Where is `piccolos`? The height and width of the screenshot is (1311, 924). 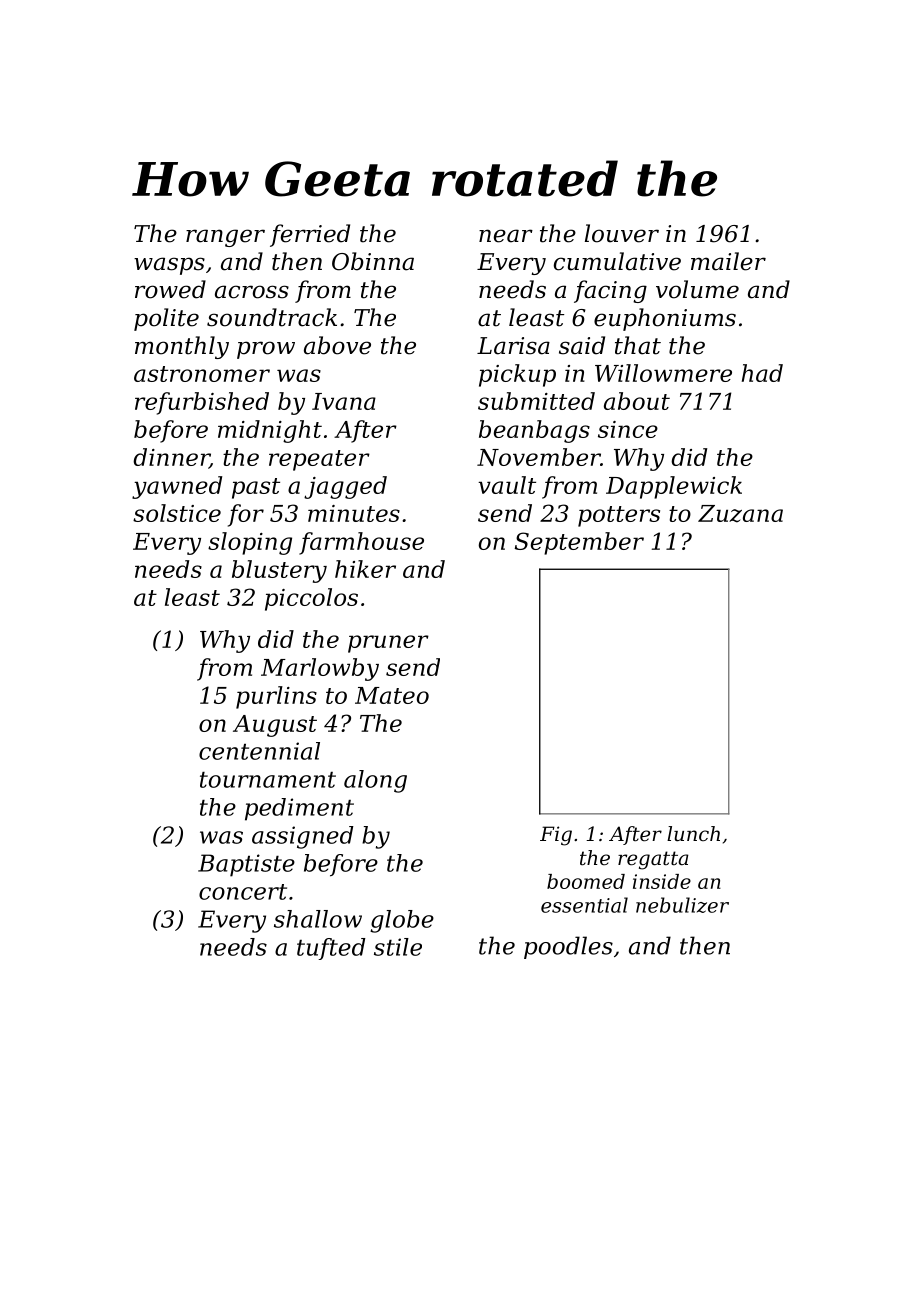
piccolos is located at coordinates (311, 599).
